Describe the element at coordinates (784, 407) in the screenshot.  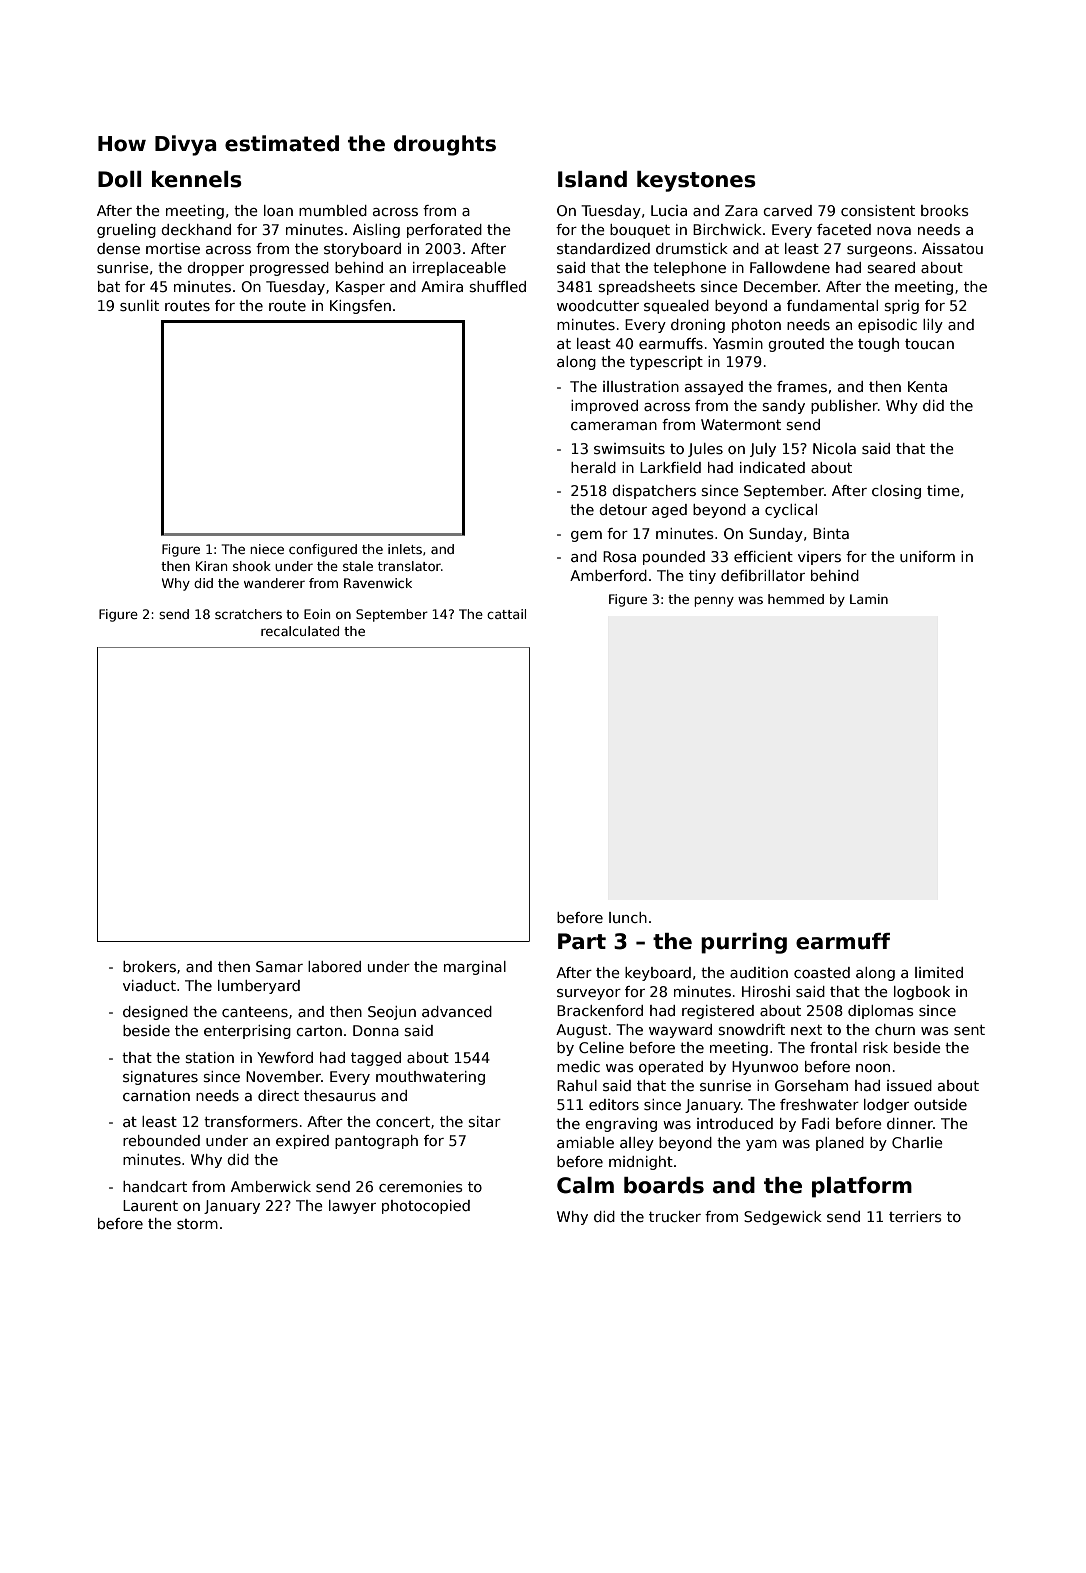
I see `sandy` at that location.
